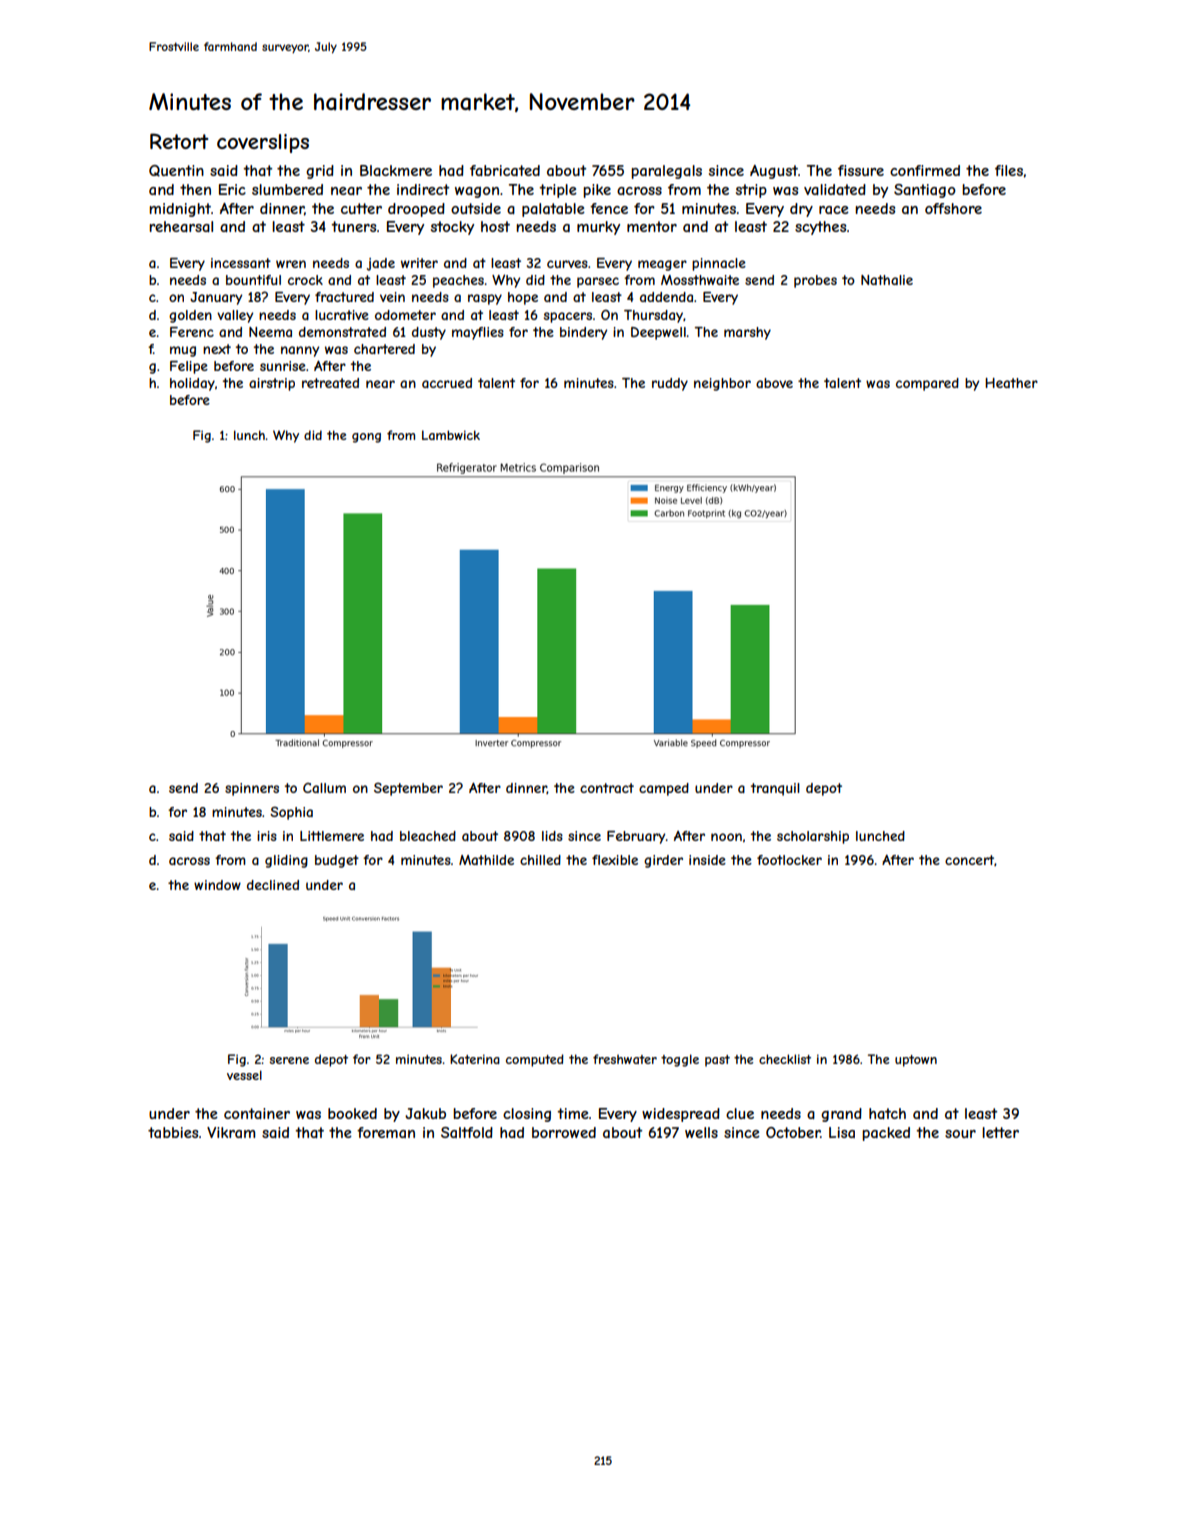 This page has width=1188, height=1537. I want to click on foreman, so click(386, 1132).
